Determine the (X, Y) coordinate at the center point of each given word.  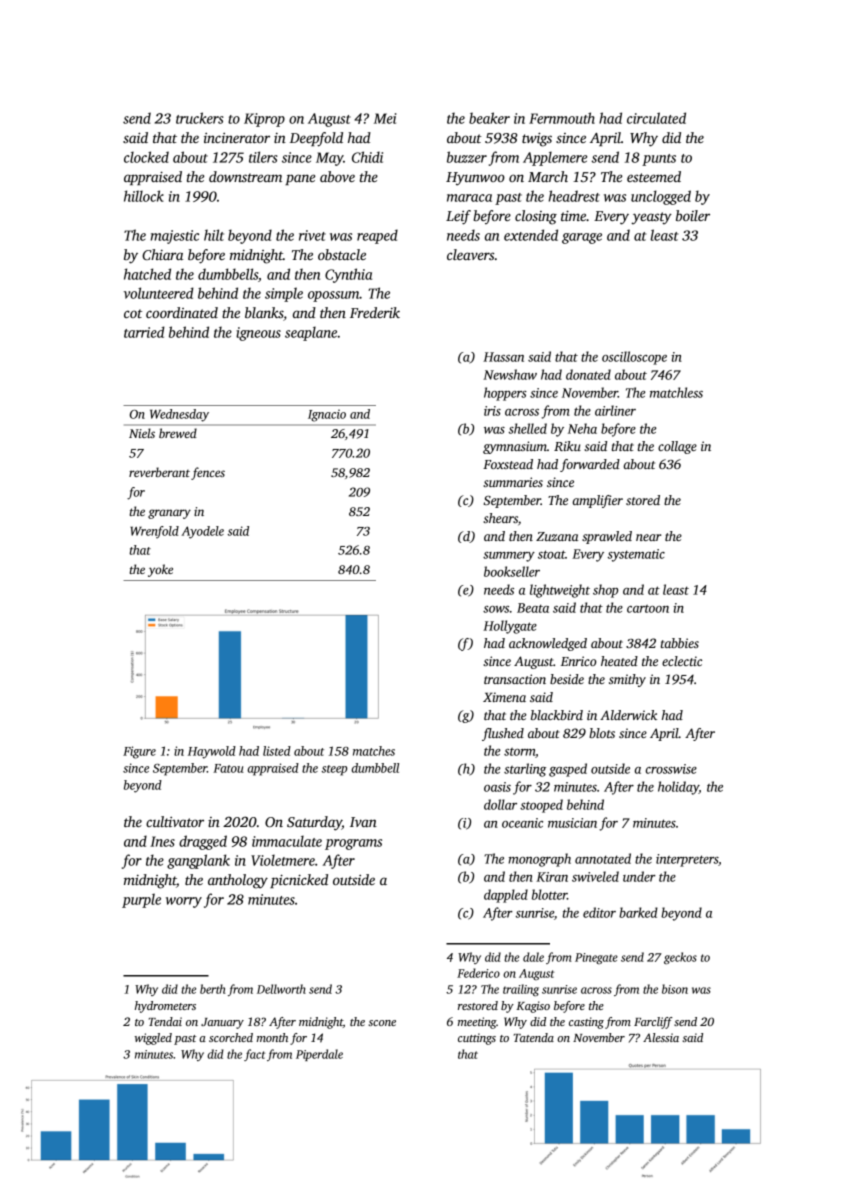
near (648, 537)
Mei (385, 118)
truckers (200, 118)
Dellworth (281, 989)
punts (659, 160)
